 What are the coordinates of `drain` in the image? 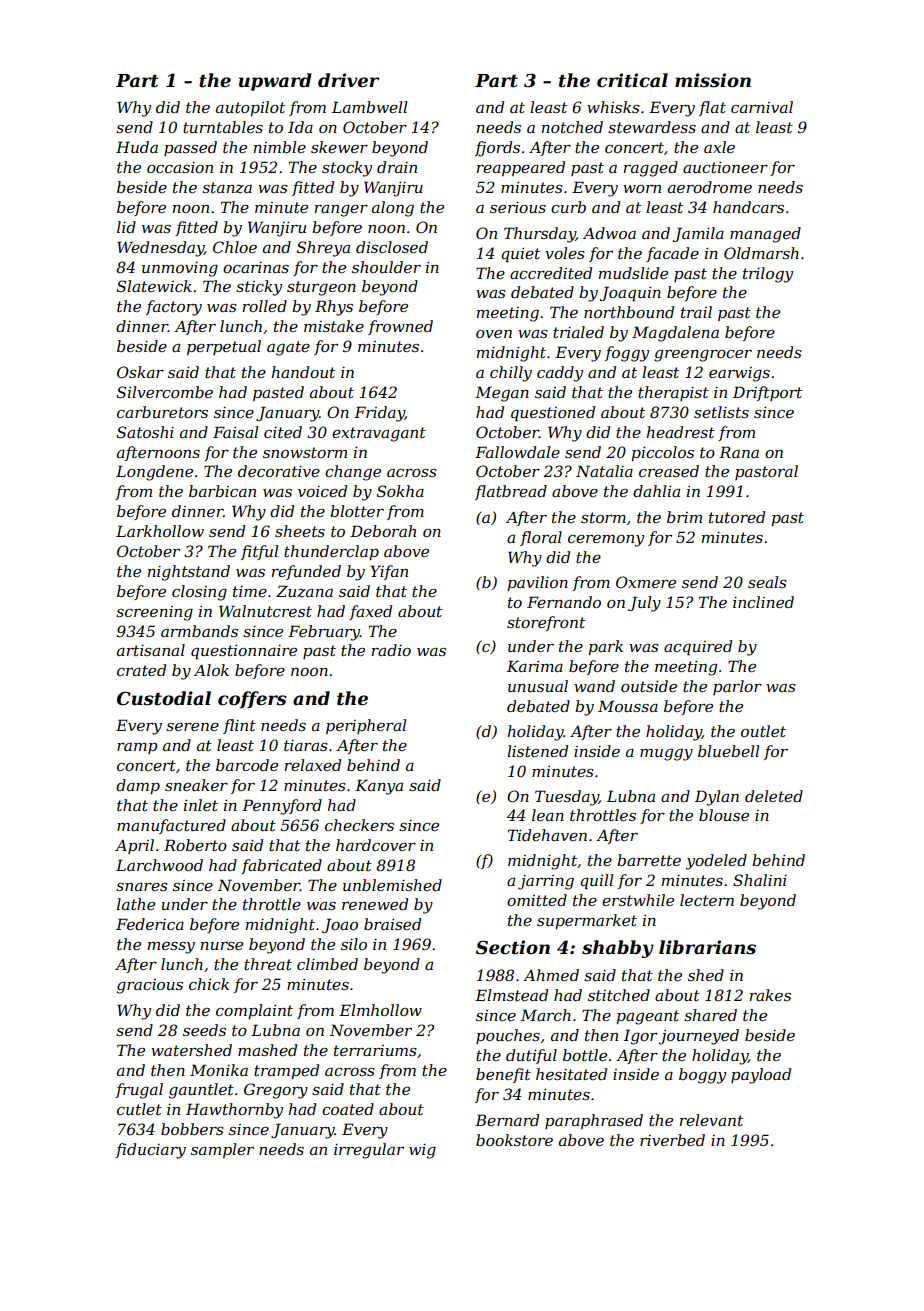 It's located at (397, 167).
